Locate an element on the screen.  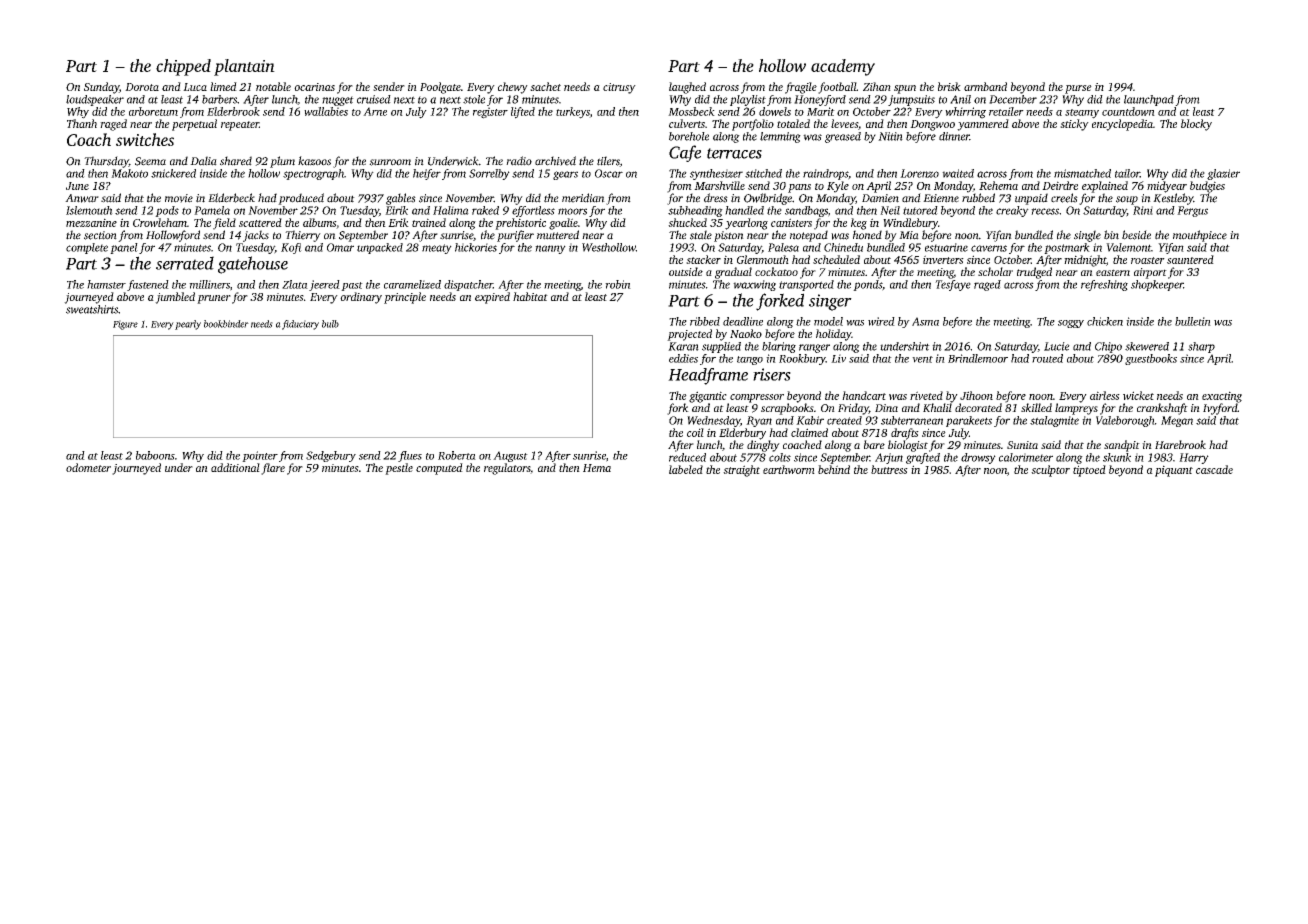
Tesfaye is located at coordinates (953, 285).
